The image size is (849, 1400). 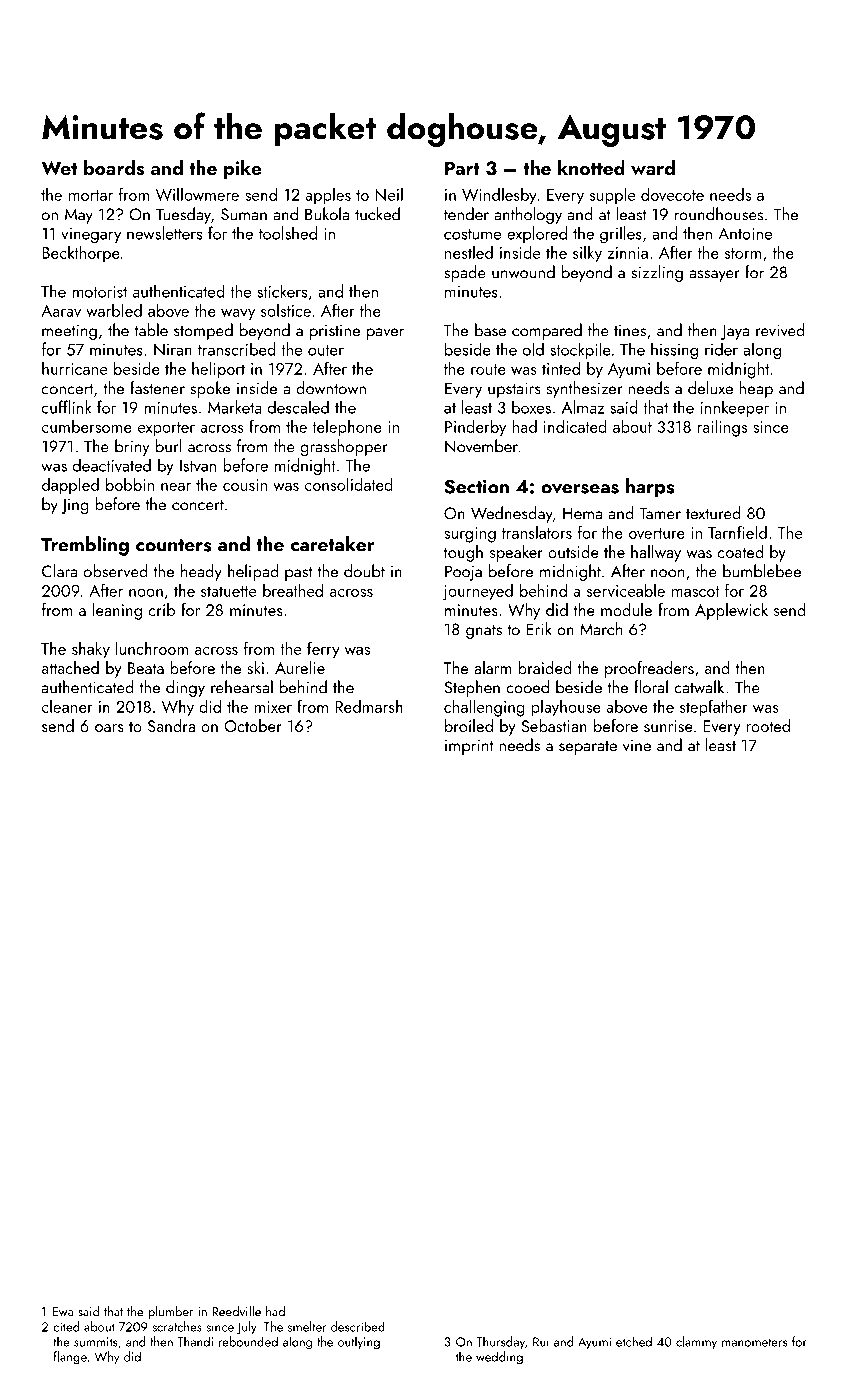 I want to click on heap, so click(x=756, y=389).
